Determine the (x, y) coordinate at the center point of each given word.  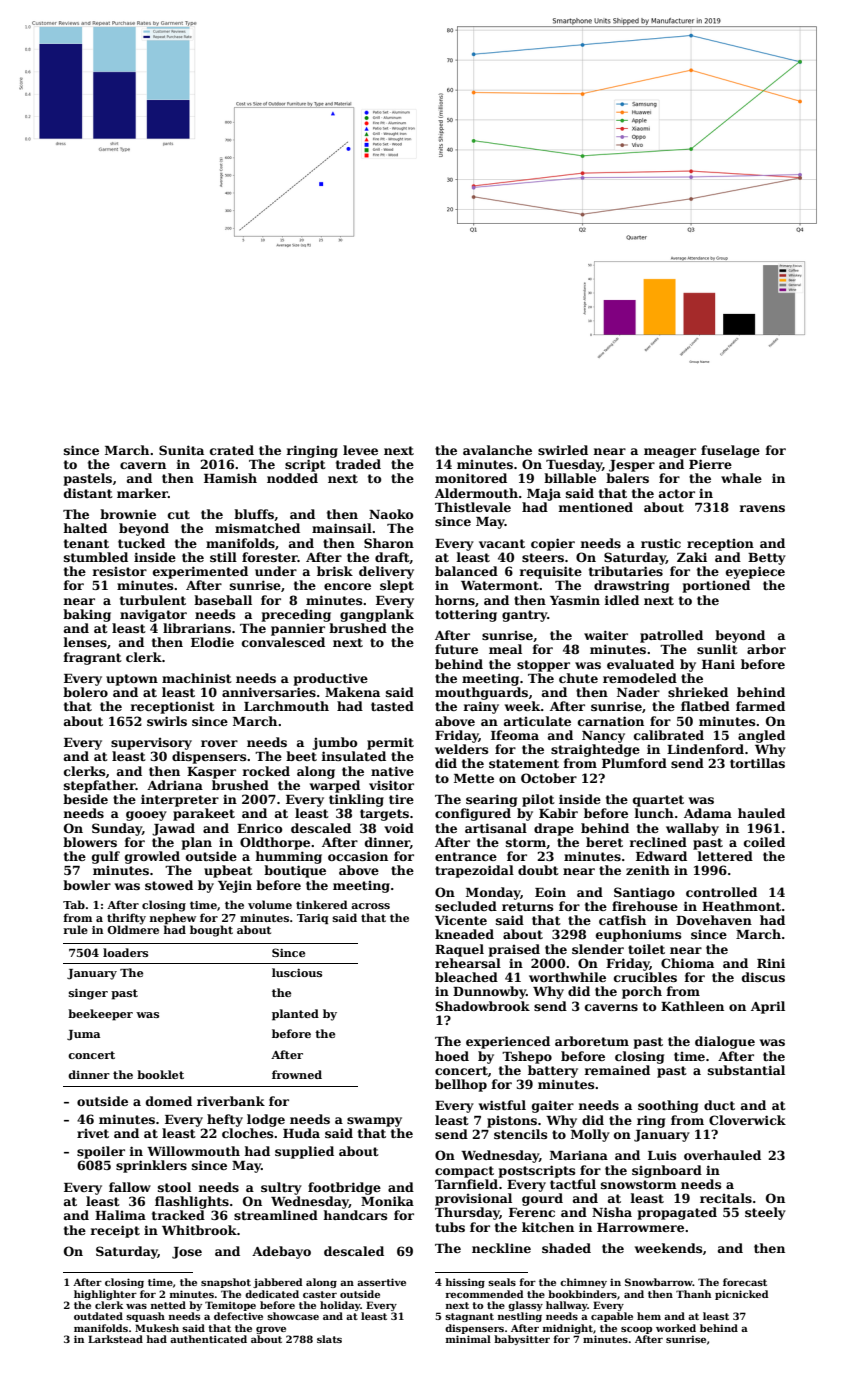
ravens (762, 508)
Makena (352, 692)
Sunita (181, 450)
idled (621, 600)
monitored (471, 478)
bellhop (461, 1085)
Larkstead (115, 1339)
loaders (125, 952)
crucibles (645, 977)
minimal (468, 1339)
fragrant (92, 658)
